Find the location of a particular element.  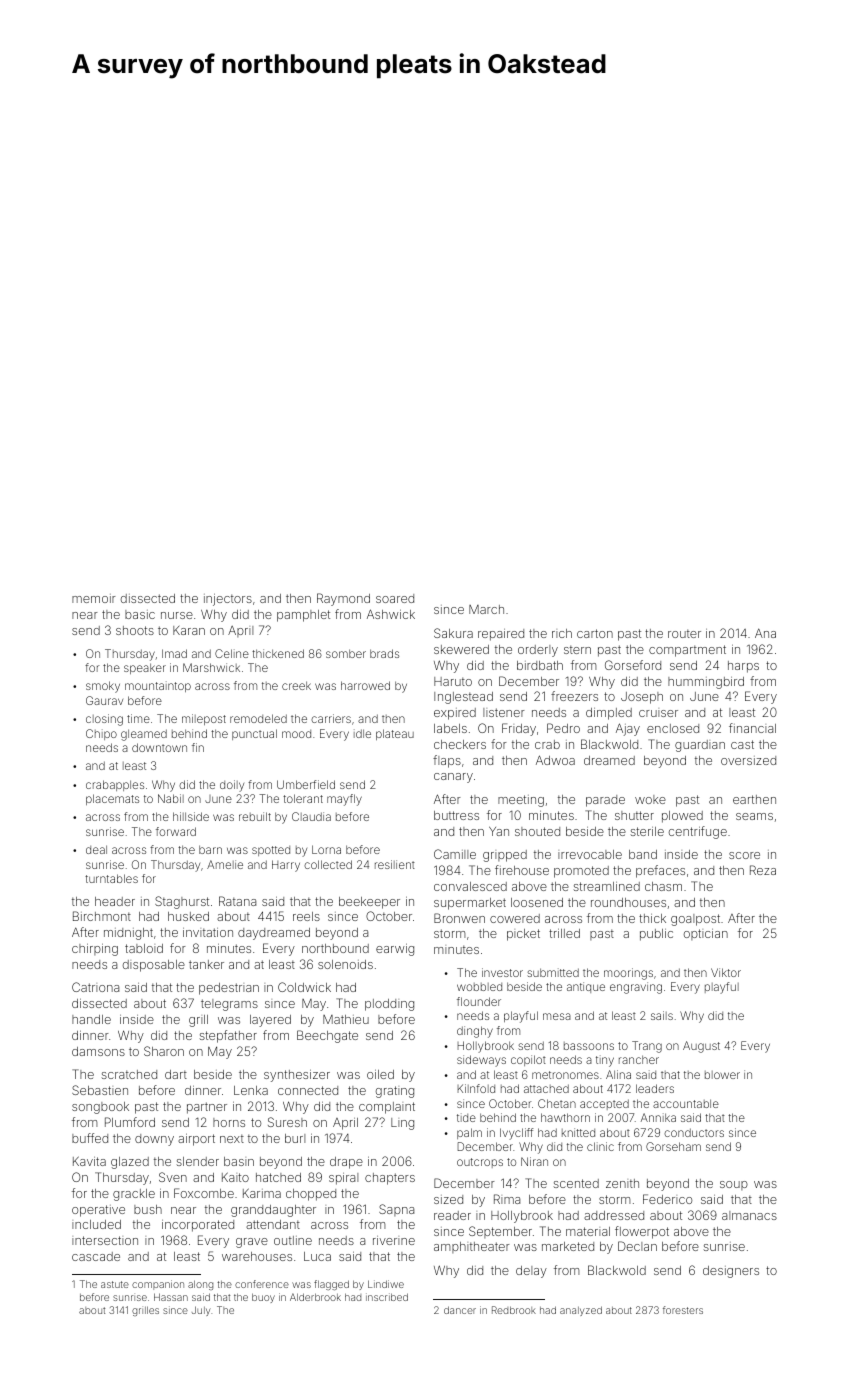

injectors is located at coordinates (228, 600).
